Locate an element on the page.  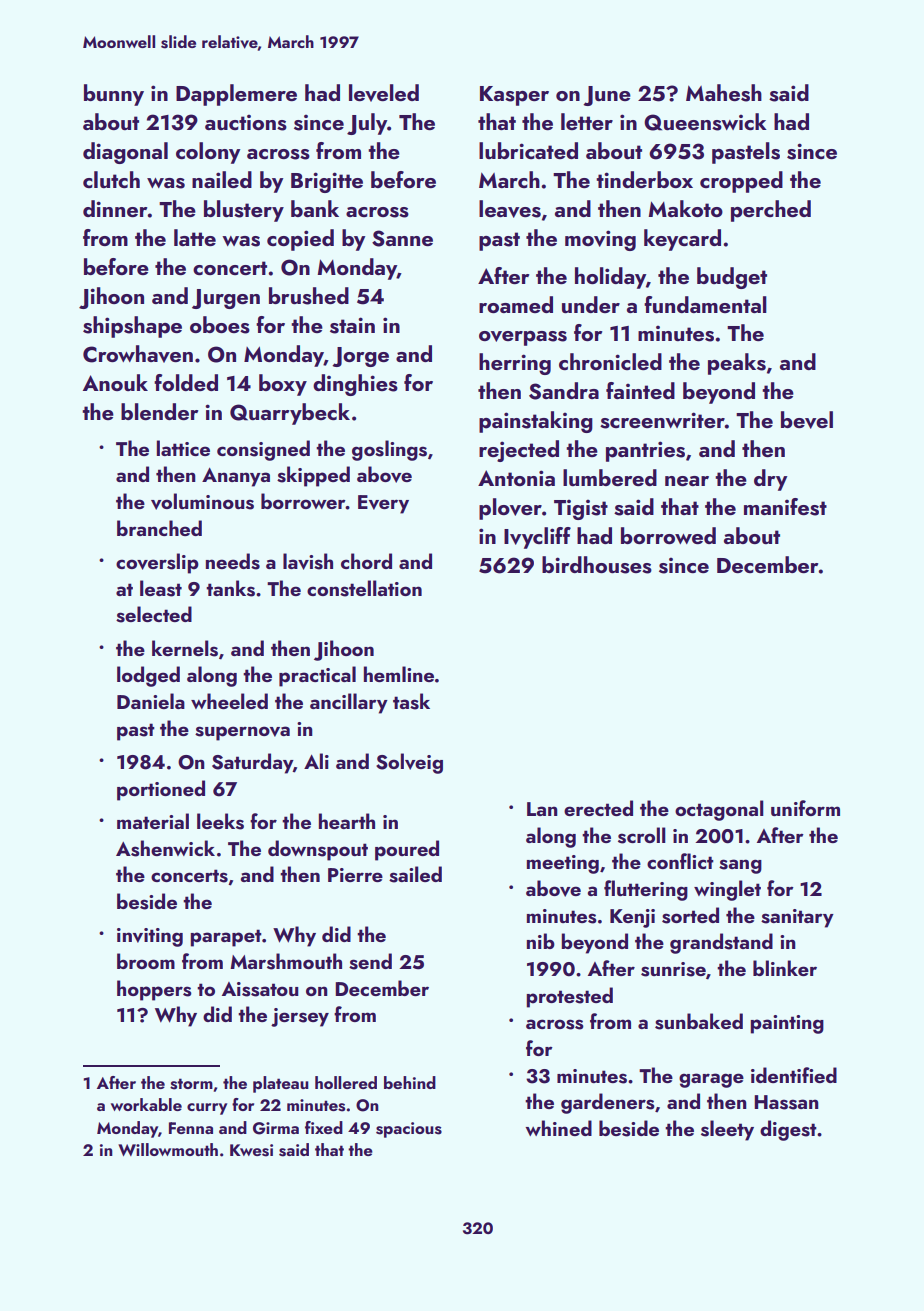
sleety is located at coordinates (727, 1130).
